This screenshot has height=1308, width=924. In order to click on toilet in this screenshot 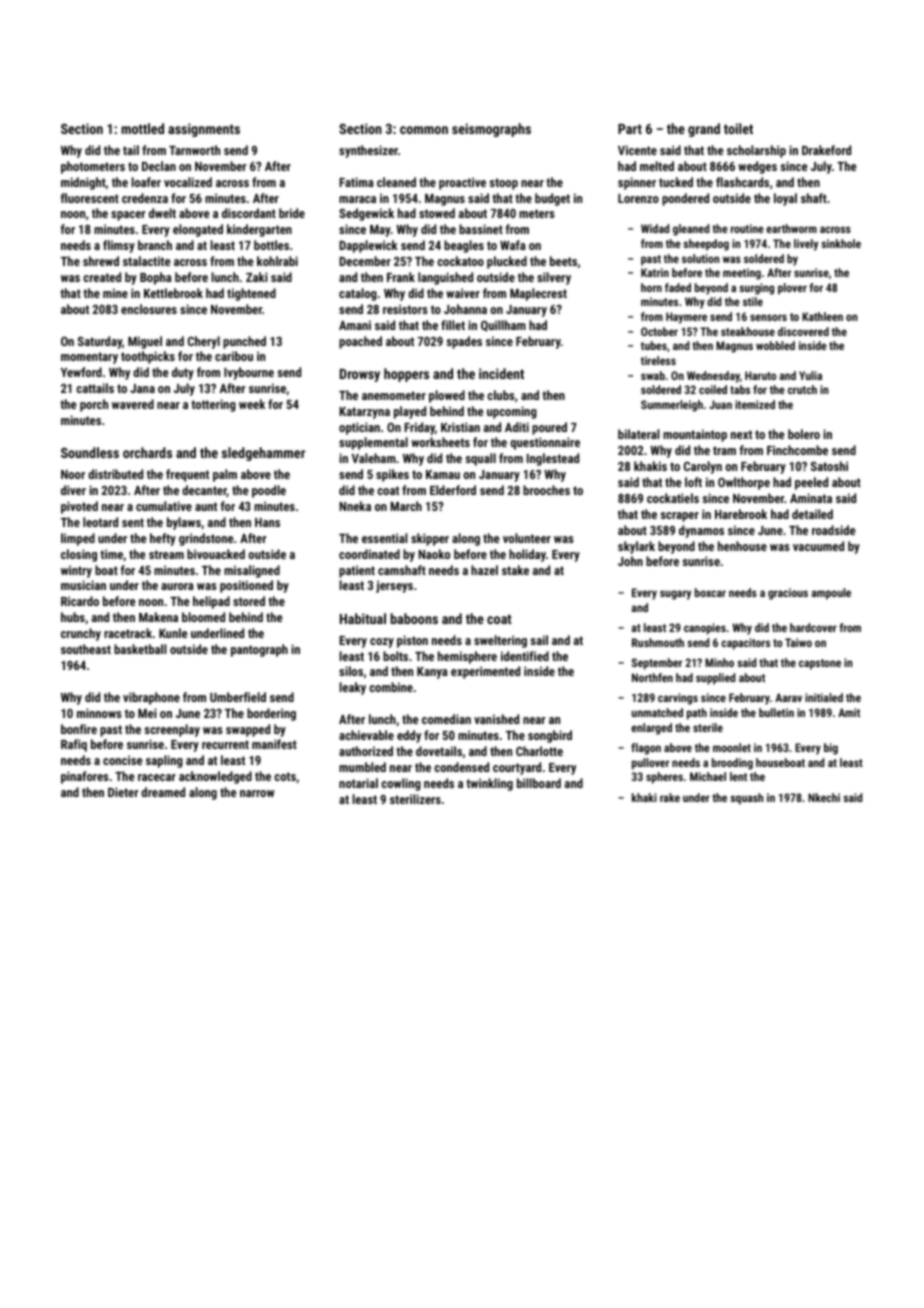, I will do `click(738, 128)`.
